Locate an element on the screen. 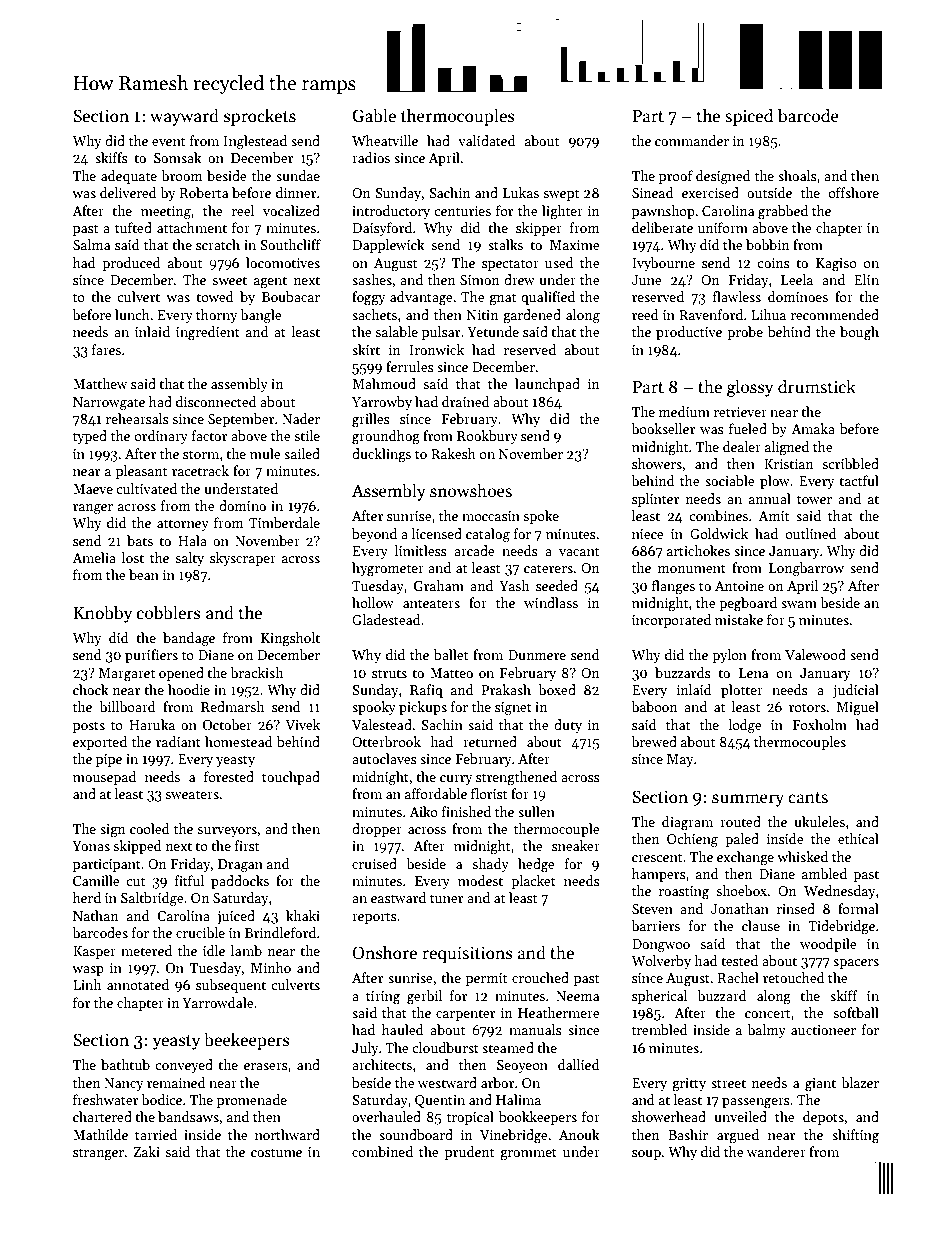 This screenshot has height=1233, width=952. ingredient is located at coordinates (208, 333).
